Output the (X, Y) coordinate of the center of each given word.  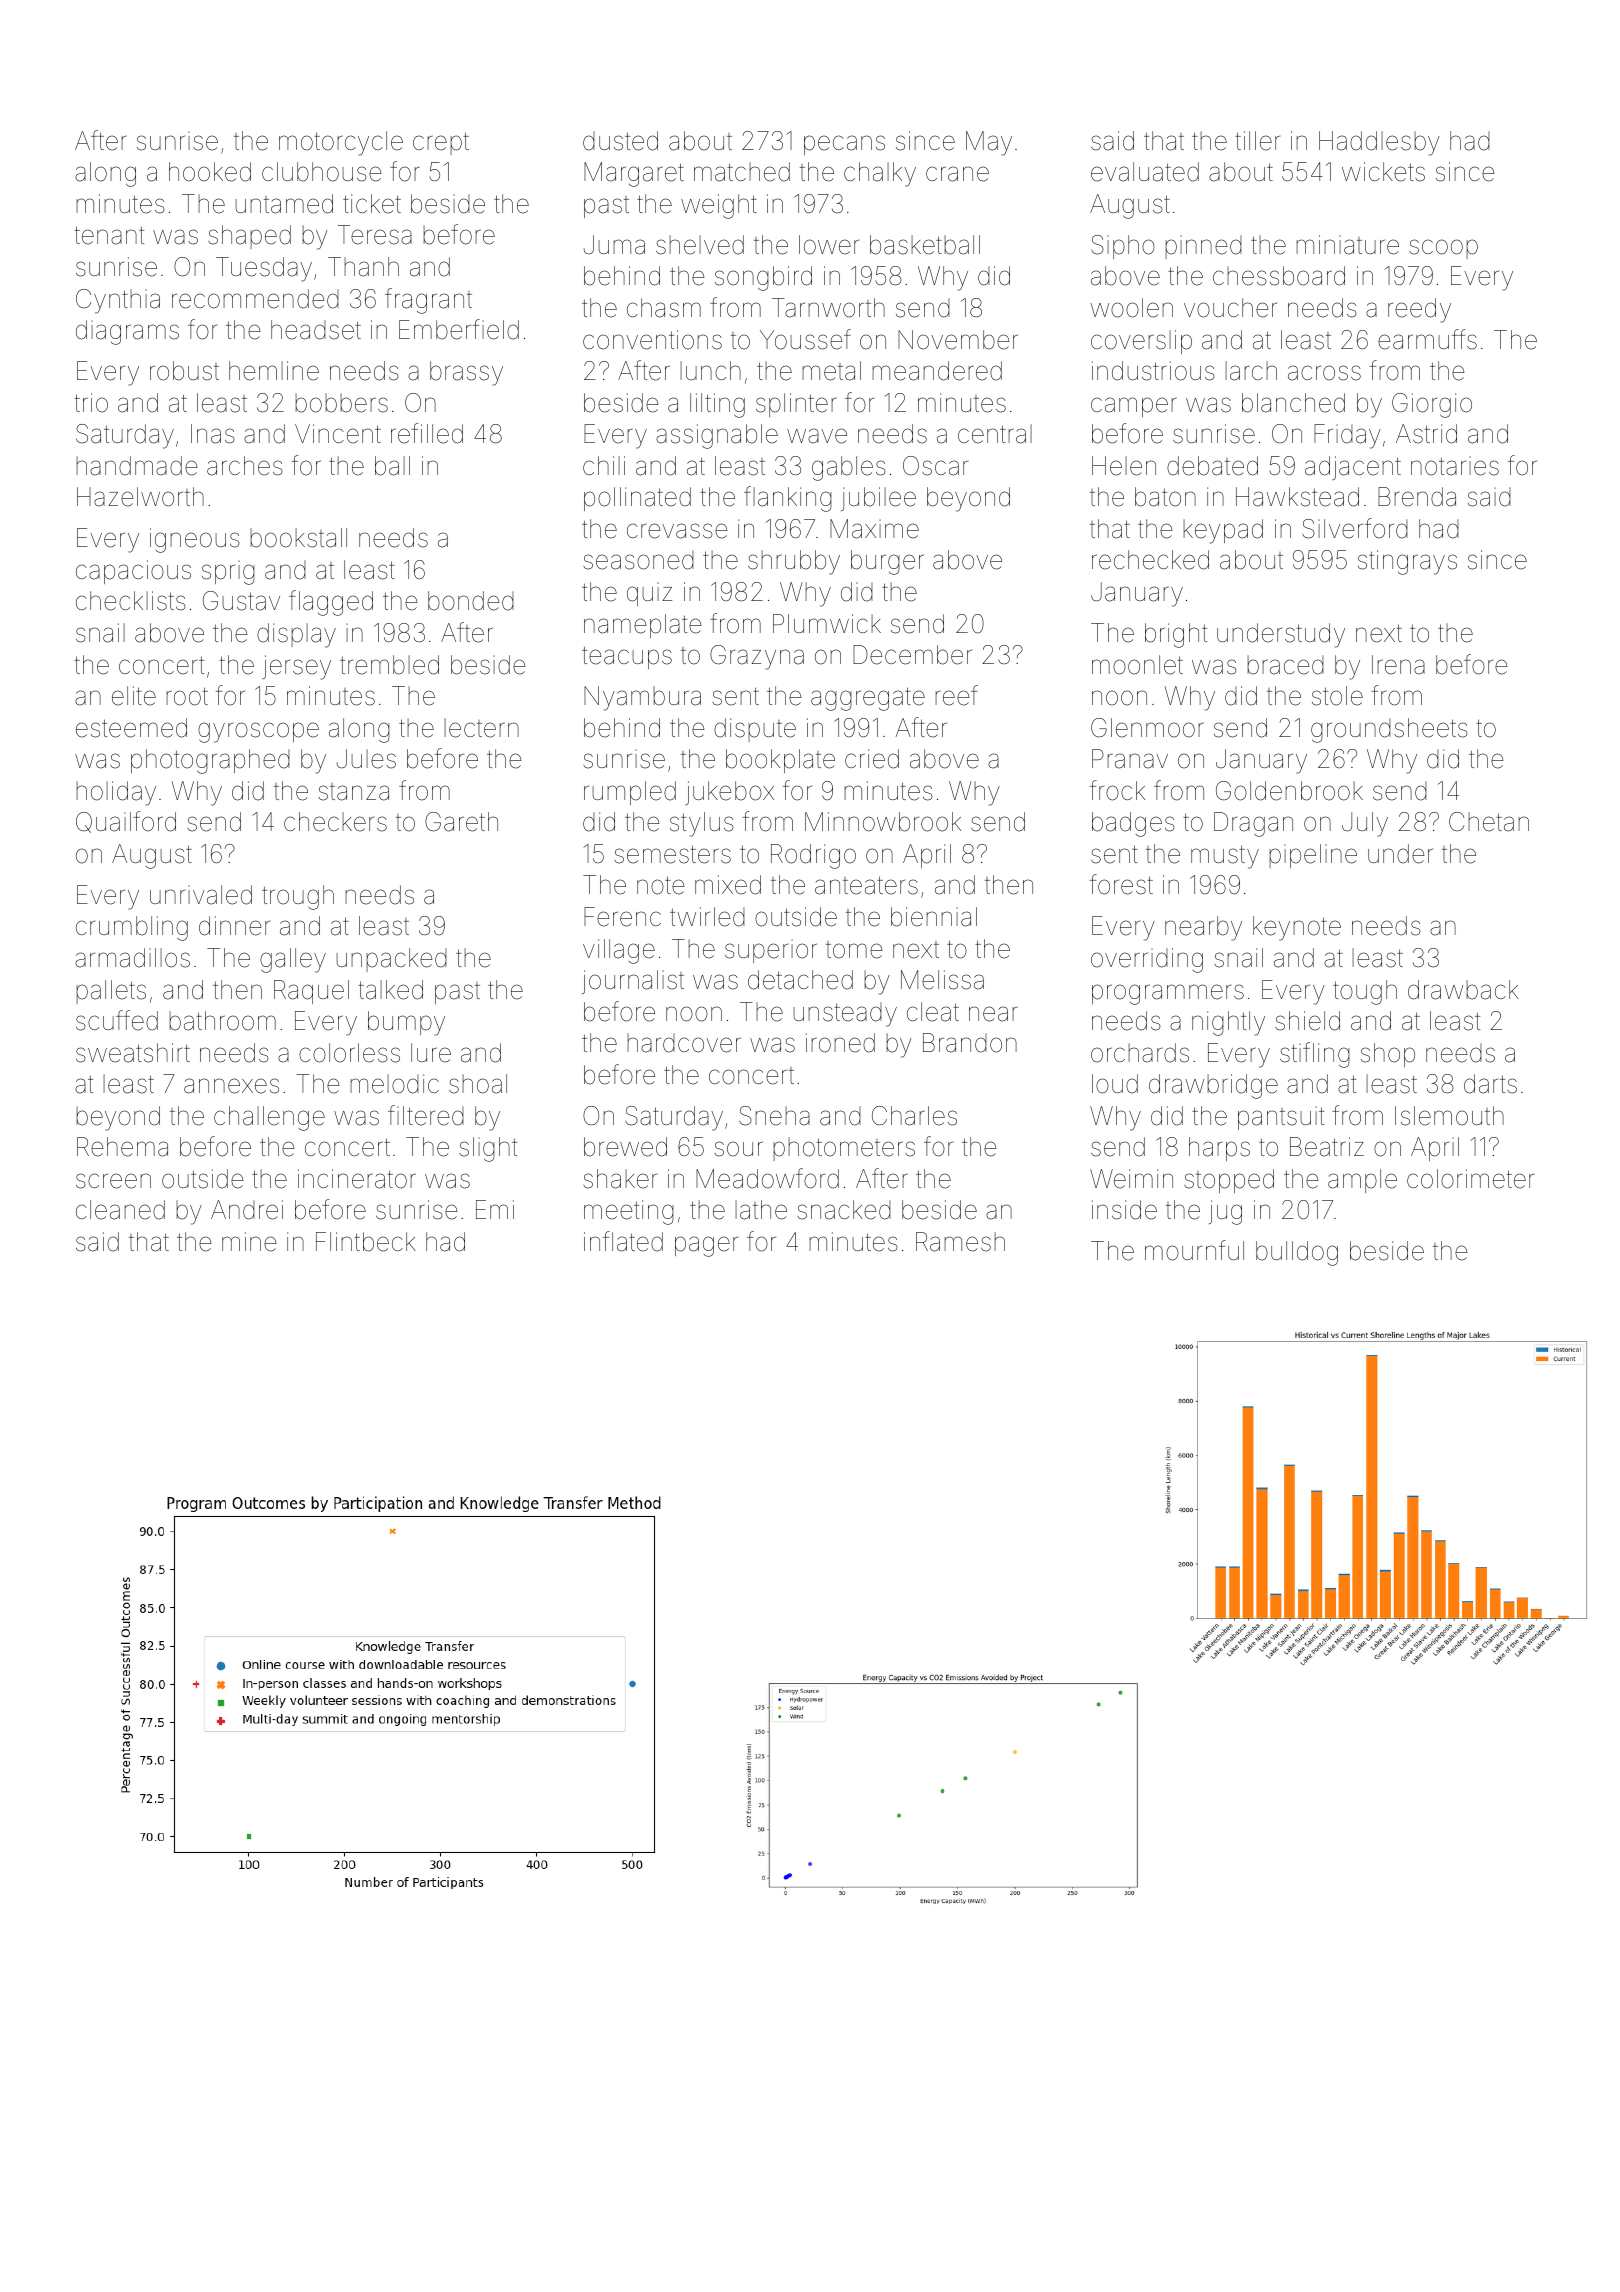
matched (742, 172)
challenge (269, 1118)
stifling (1315, 1055)
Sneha (774, 1116)
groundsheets (1389, 730)
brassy (466, 373)
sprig (228, 572)
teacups (627, 657)
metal (831, 371)
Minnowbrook (883, 822)
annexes (231, 1086)
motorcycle (341, 143)
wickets (1383, 172)
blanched (1293, 403)
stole (1337, 696)
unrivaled (201, 895)
